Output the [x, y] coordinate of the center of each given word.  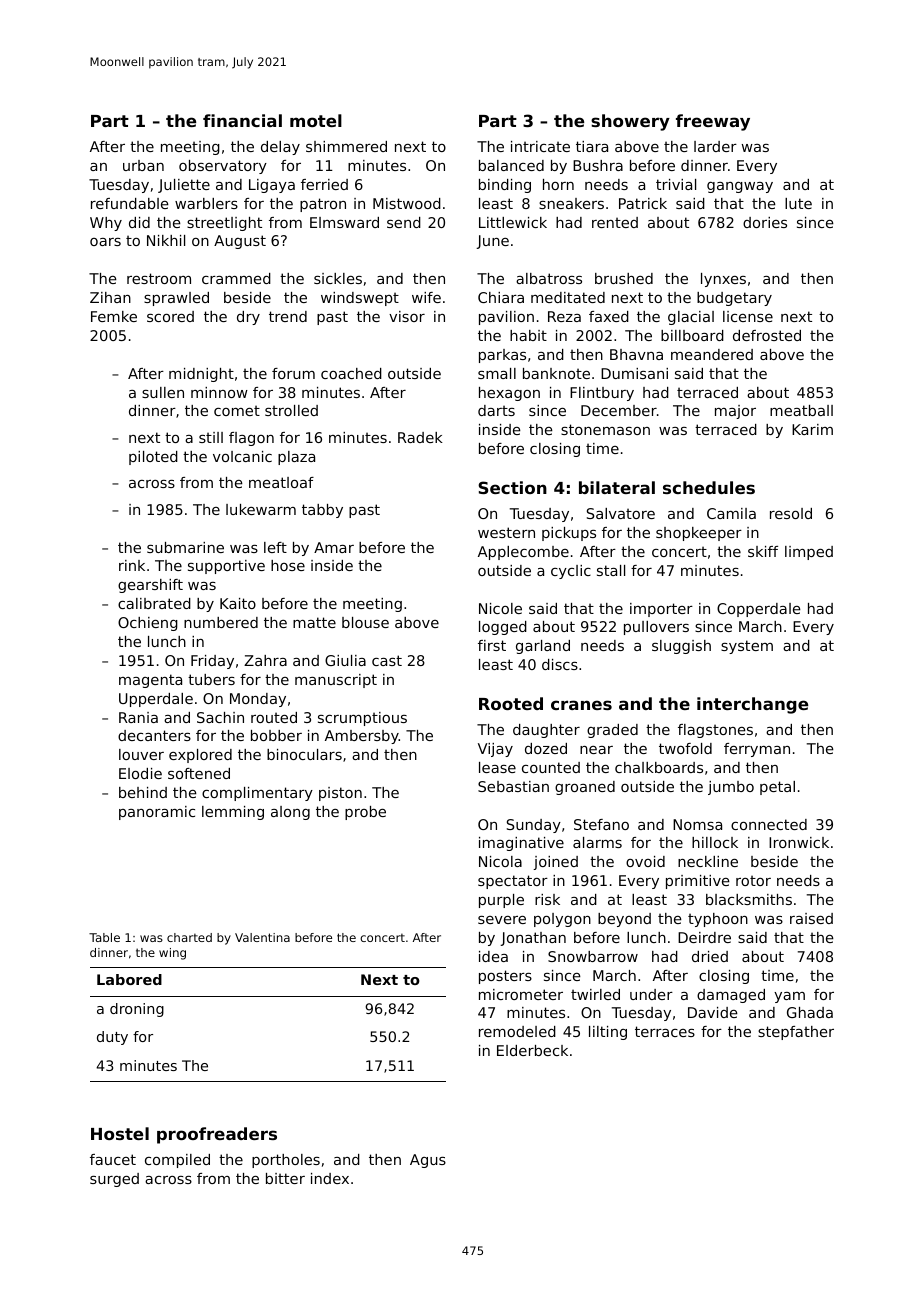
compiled [177, 1161]
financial [242, 120]
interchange [752, 705]
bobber [276, 735]
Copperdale [759, 610]
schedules [709, 487]
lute [798, 203]
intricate [540, 146]
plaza [296, 458]
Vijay [495, 750]
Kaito [238, 603]
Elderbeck [532, 1050]
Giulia [345, 660]
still [211, 437]
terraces [665, 1031]
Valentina [262, 937]
